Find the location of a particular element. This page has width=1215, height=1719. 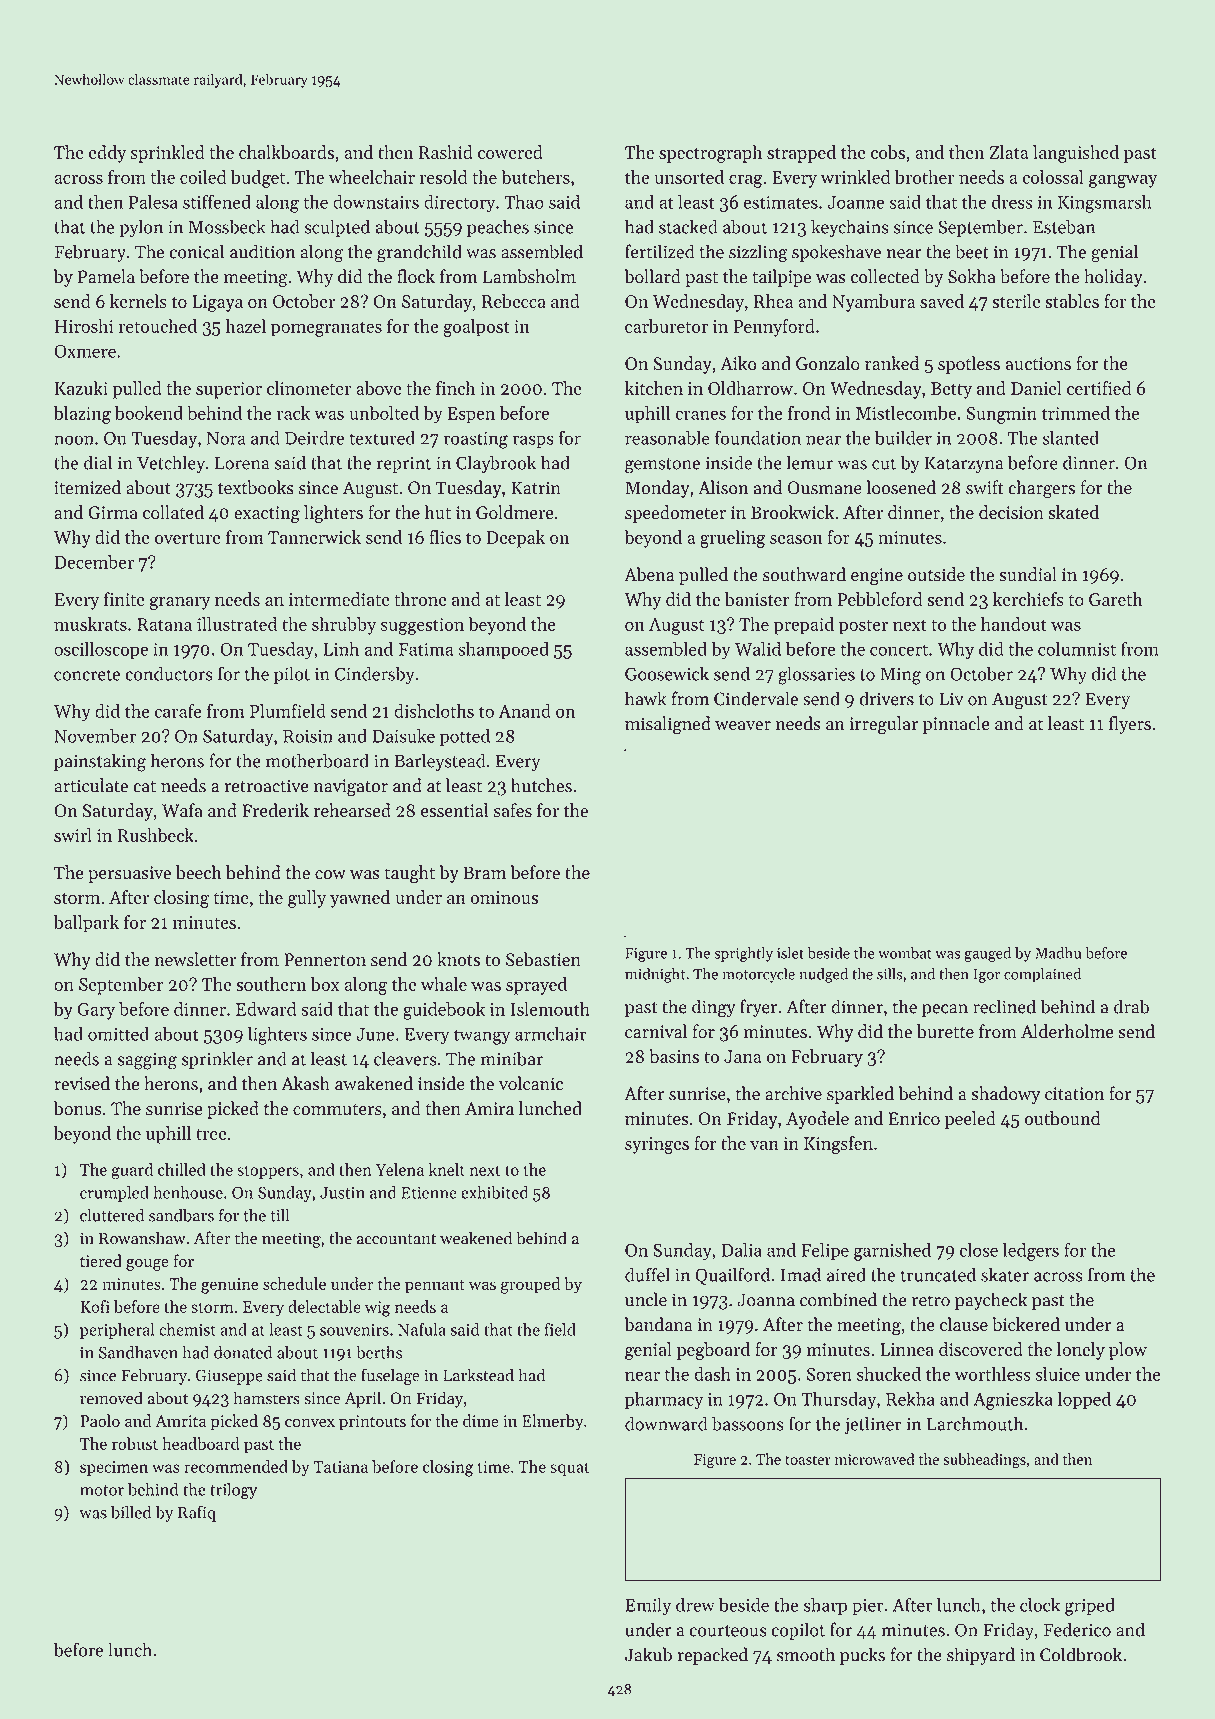

swirl is located at coordinates (73, 835).
